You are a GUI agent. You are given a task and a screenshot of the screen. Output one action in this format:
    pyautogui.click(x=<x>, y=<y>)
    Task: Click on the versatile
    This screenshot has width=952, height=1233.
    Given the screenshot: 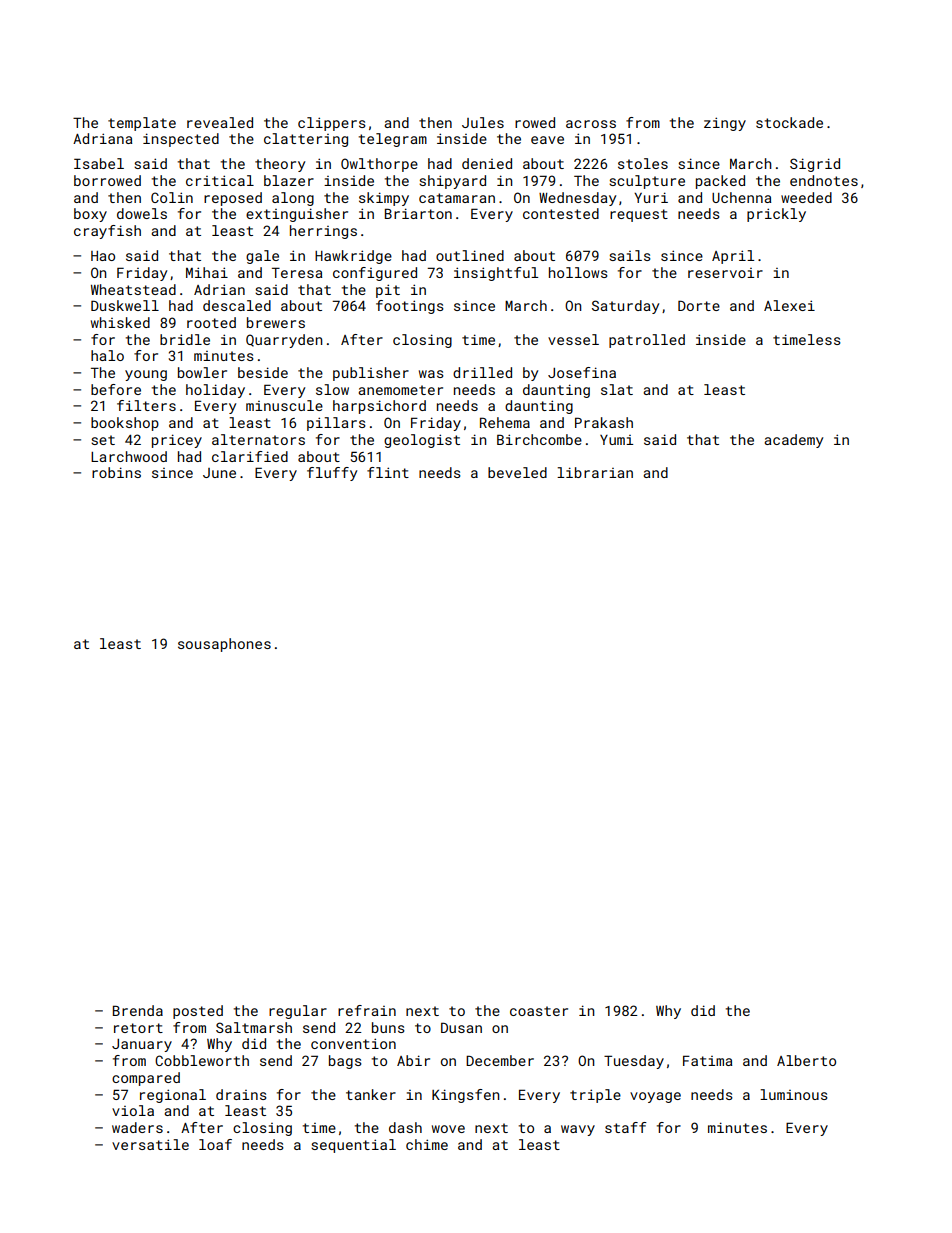 What is the action you would take?
    pyautogui.click(x=150, y=1144)
